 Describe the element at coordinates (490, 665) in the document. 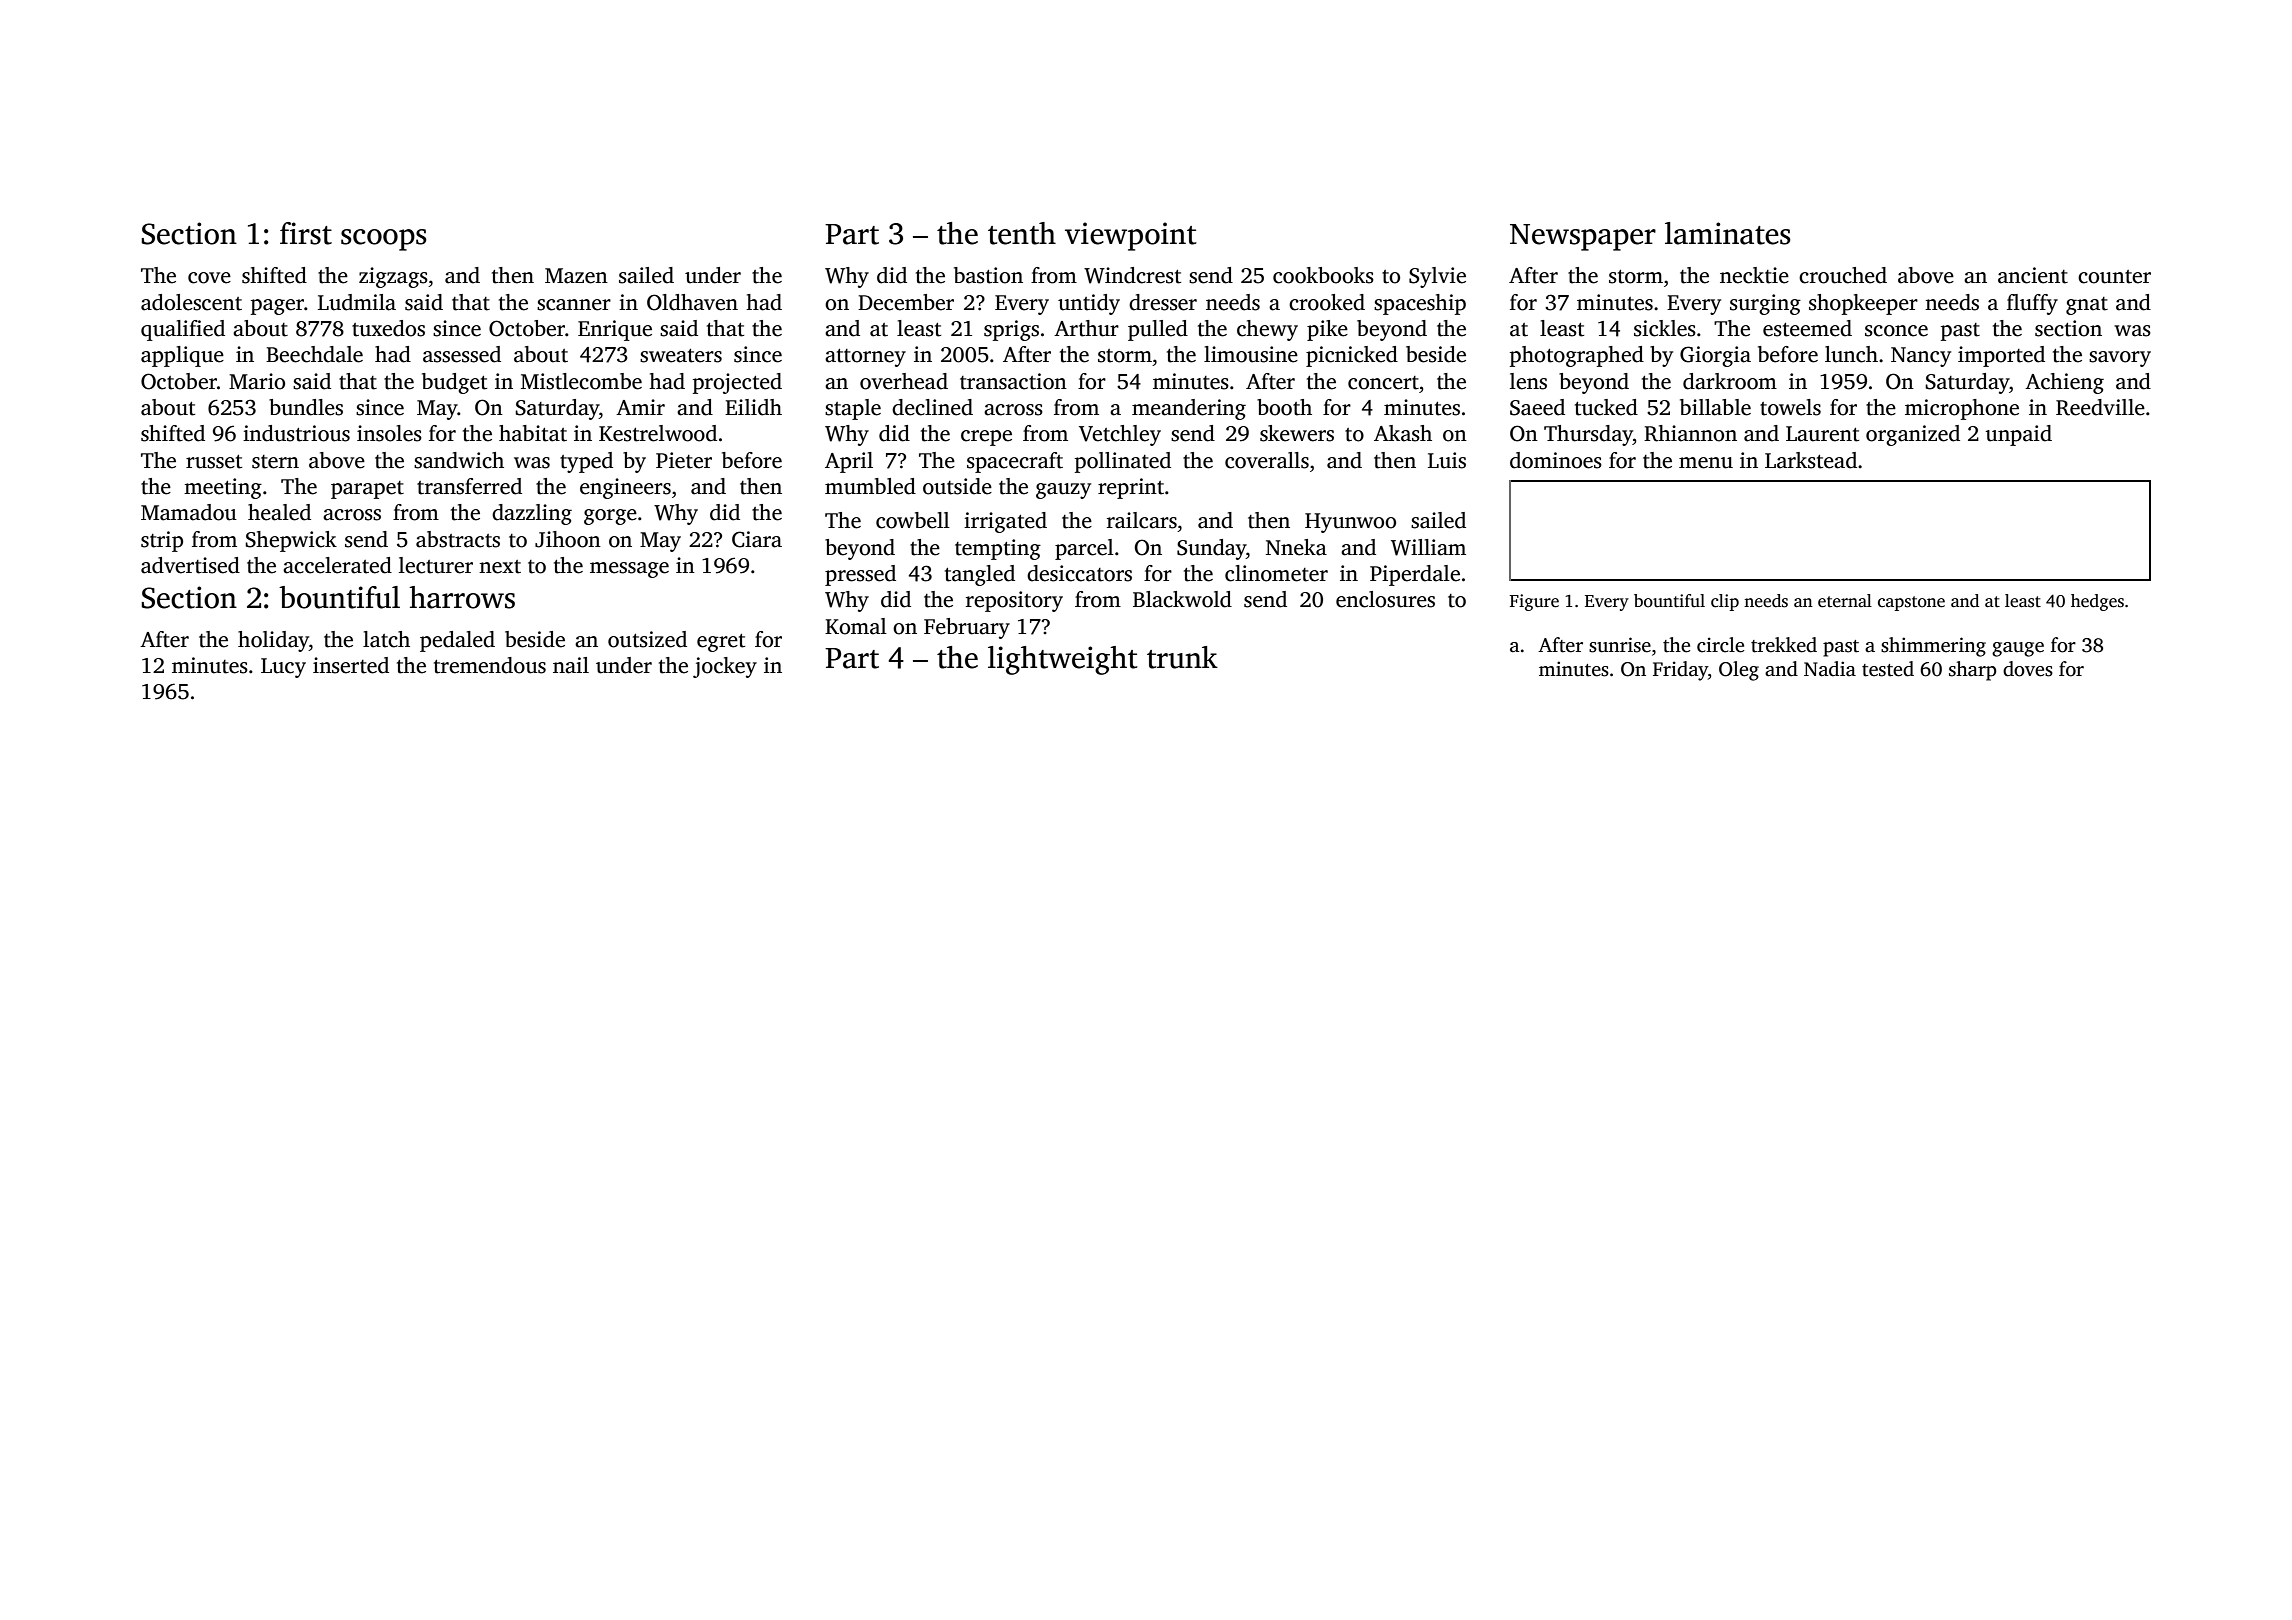

I see `tremendous` at that location.
